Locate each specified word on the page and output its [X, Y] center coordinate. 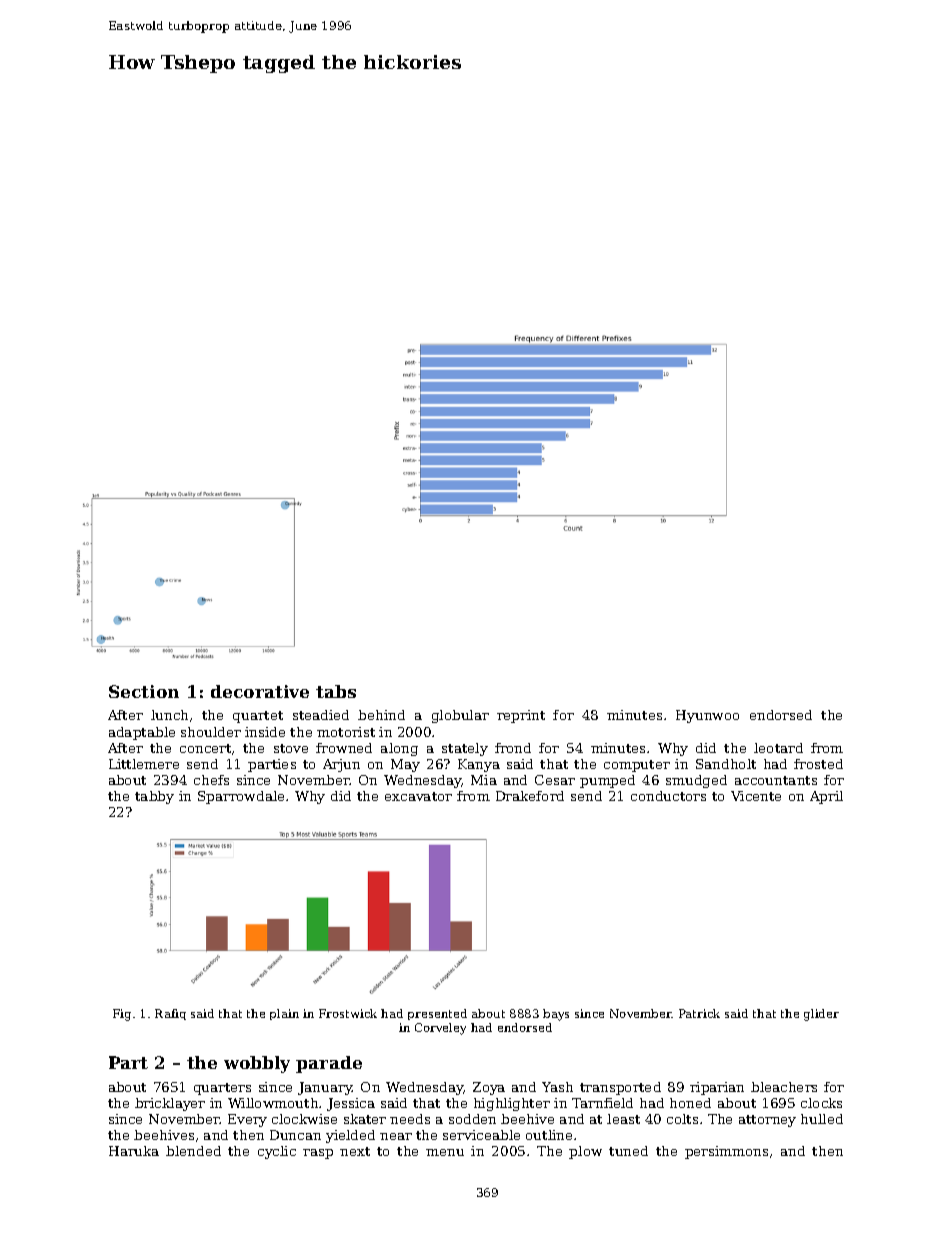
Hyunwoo [707, 716]
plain [284, 1014]
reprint [521, 716]
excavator [418, 796]
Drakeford [530, 796]
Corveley [440, 1029]
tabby [154, 797]
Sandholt [726, 764]
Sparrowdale [241, 797]
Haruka [134, 1151]
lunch [169, 715]
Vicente [756, 796]
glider [821, 1015]
